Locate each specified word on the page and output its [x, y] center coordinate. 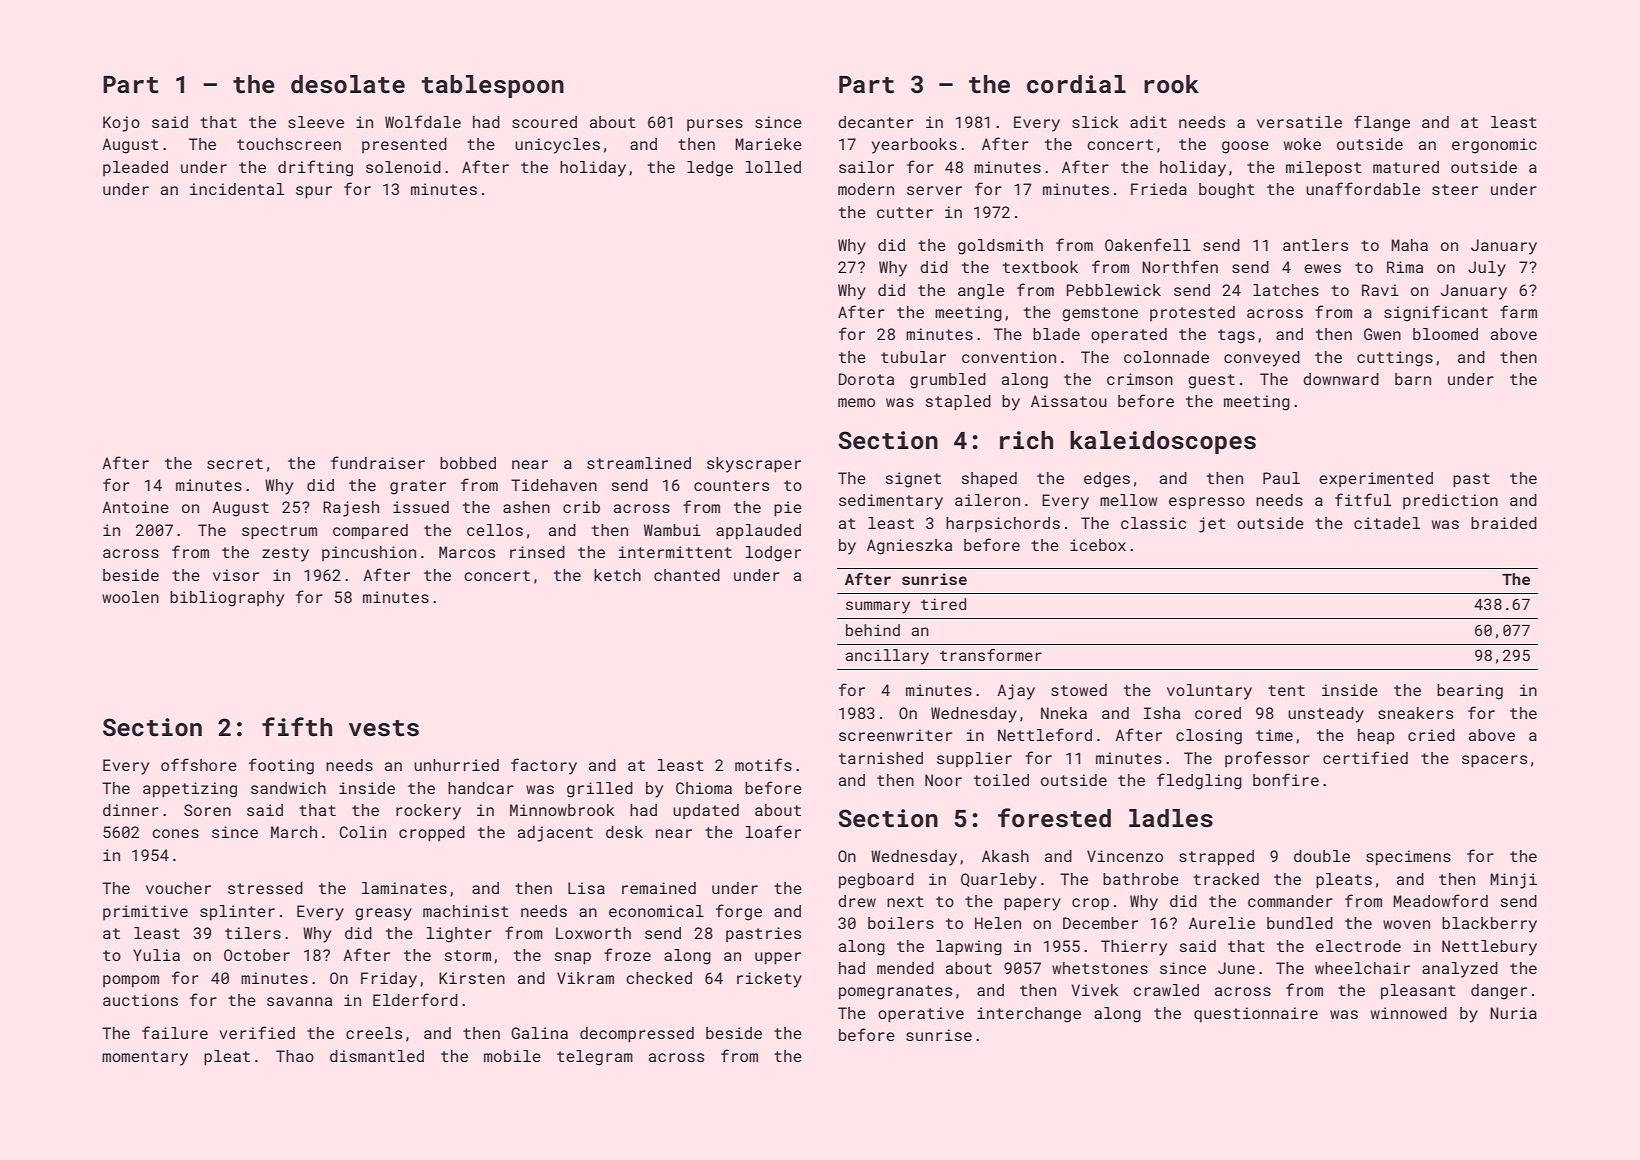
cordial [1076, 84]
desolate [348, 84]
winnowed [1409, 1013]
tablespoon [492, 86]
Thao [295, 1056]
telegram [595, 1058]
